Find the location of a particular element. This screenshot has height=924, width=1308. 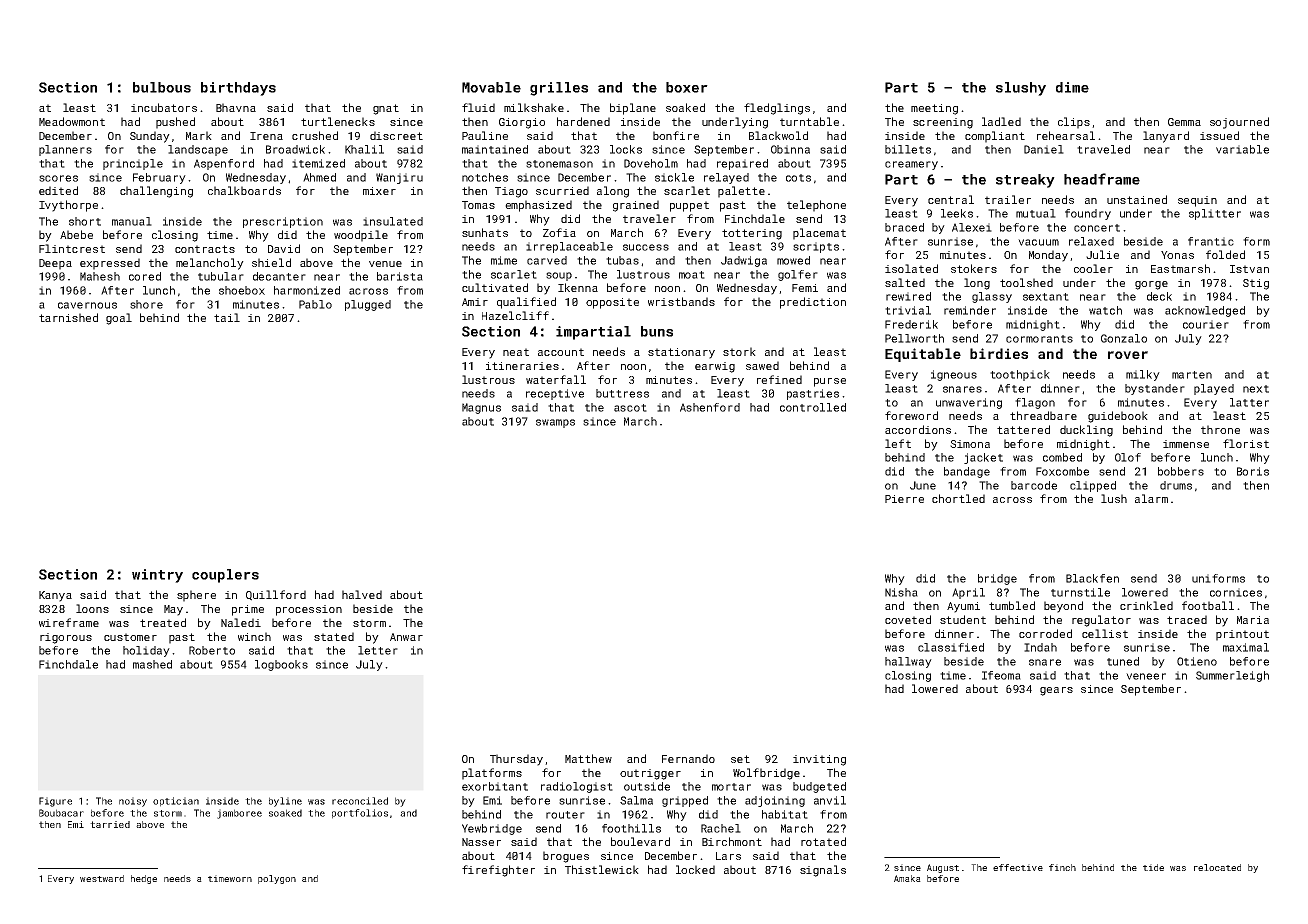

maintained is located at coordinates (495, 149).
